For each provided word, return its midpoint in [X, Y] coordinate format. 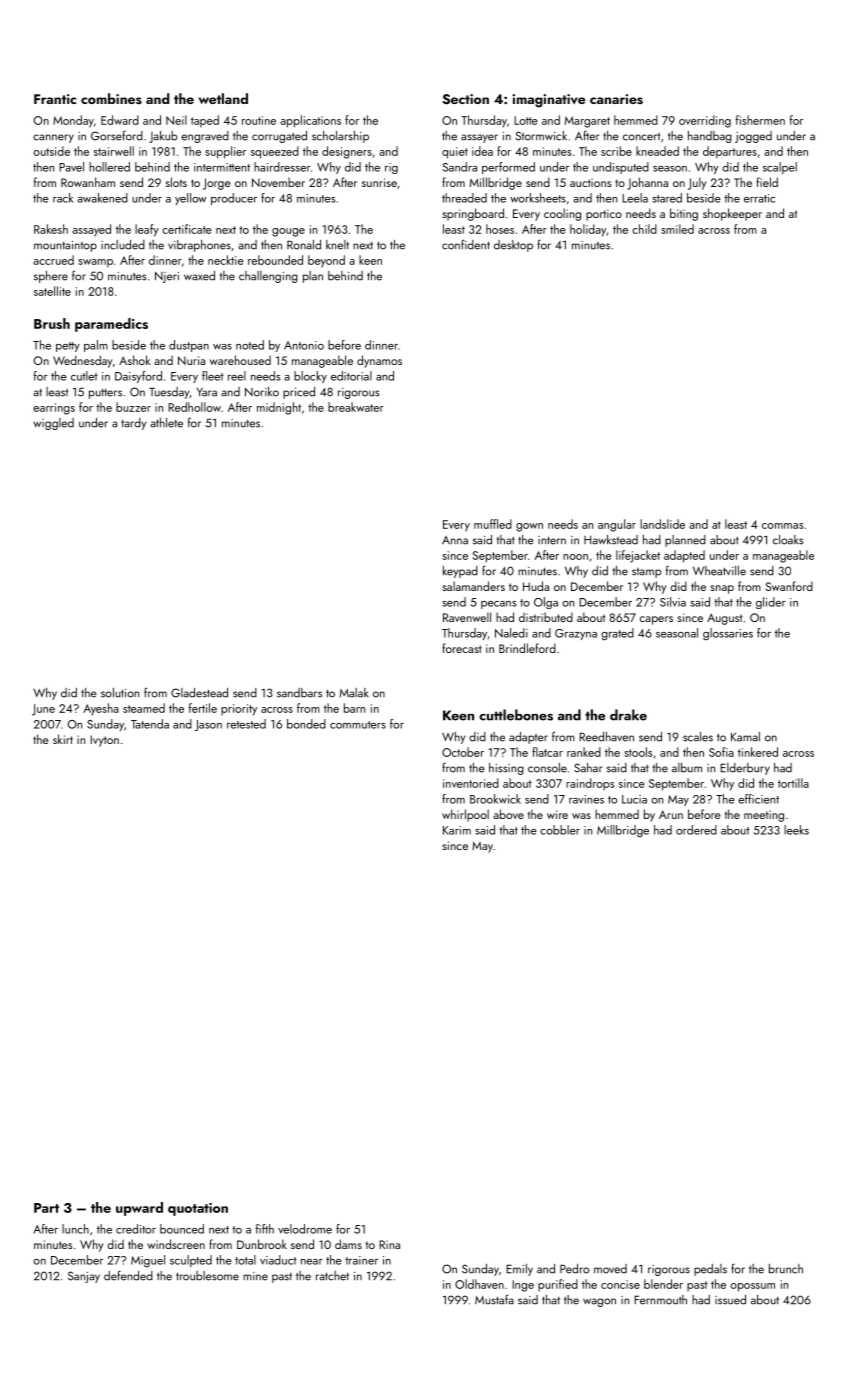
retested [246, 724]
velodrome [305, 1229]
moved [610, 1269]
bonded [306, 724]
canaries [616, 99]
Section [466, 99]
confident [466, 244]
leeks [796, 830]
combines [111, 98]
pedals [710, 1270]
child [644, 229]
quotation [198, 1209]
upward [139, 1209]
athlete [166, 423]
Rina [389, 1244]
